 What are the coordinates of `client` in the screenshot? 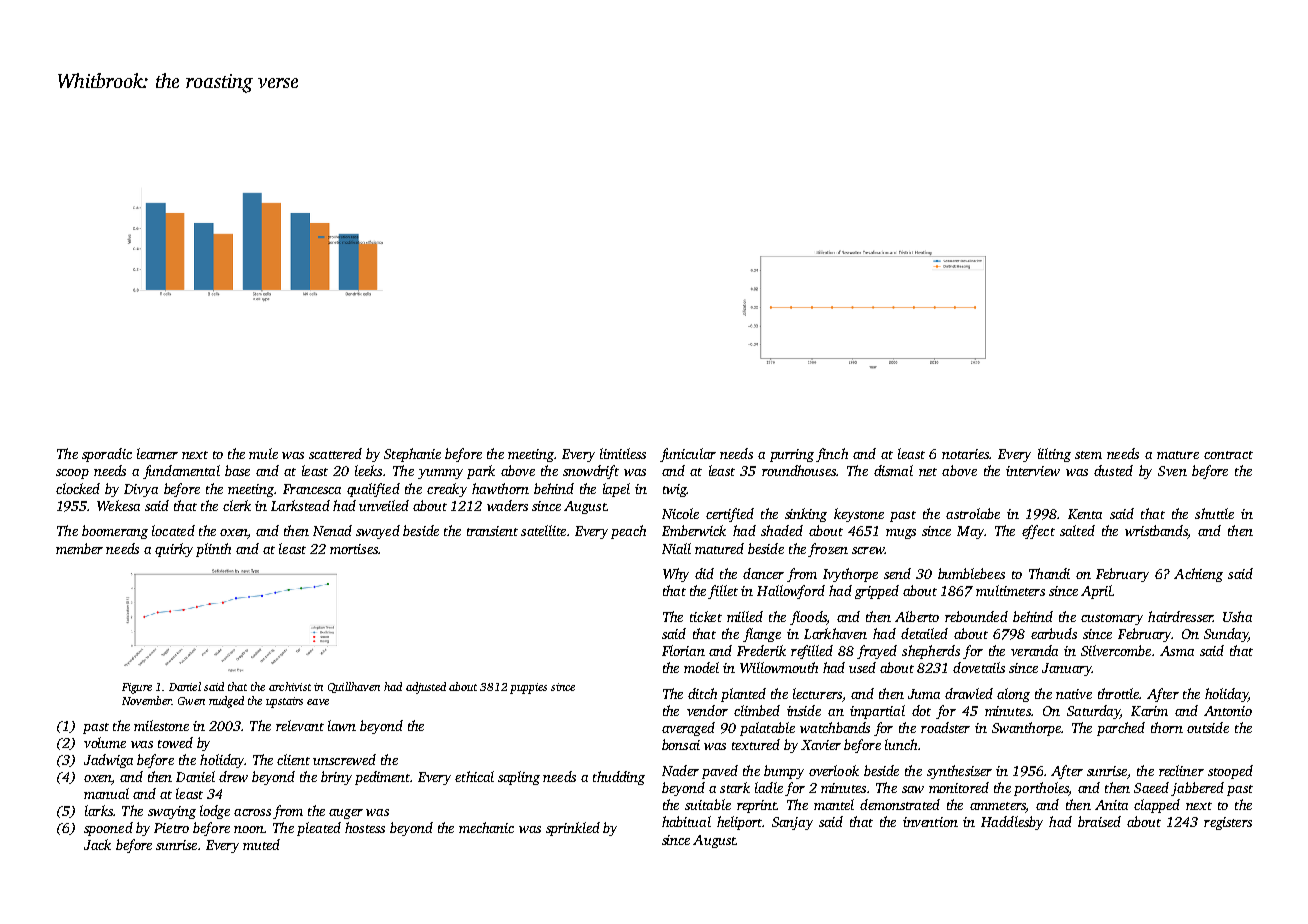 It's located at (293, 759).
